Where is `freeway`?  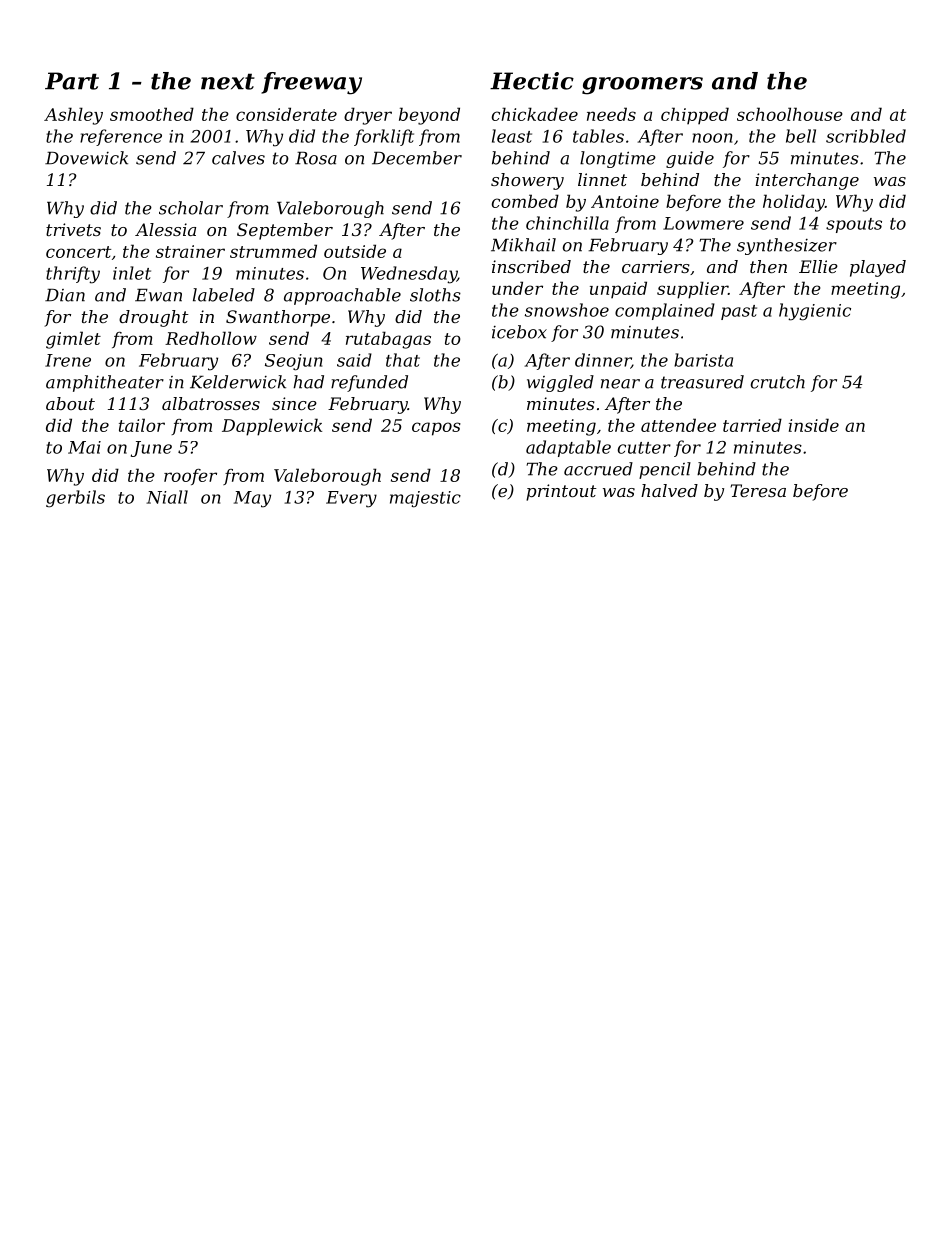
freeway is located at coordinates (311, 83).
